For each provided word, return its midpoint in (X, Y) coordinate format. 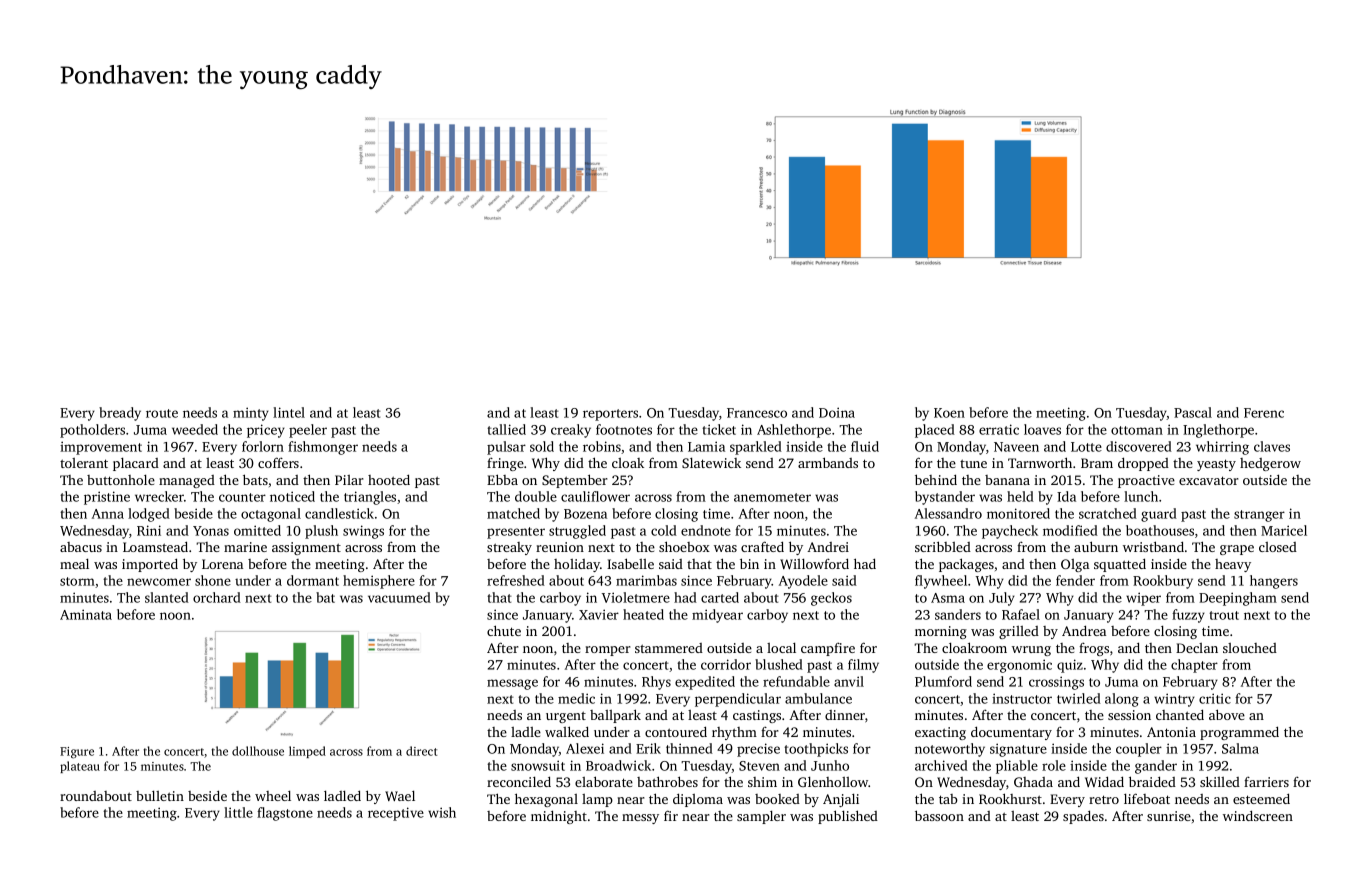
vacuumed (399, 597)
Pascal (1193, 412)
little (238, 812)
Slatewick (711, 463)
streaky (509, 548)
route (162, 413)
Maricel (1284, 530)
